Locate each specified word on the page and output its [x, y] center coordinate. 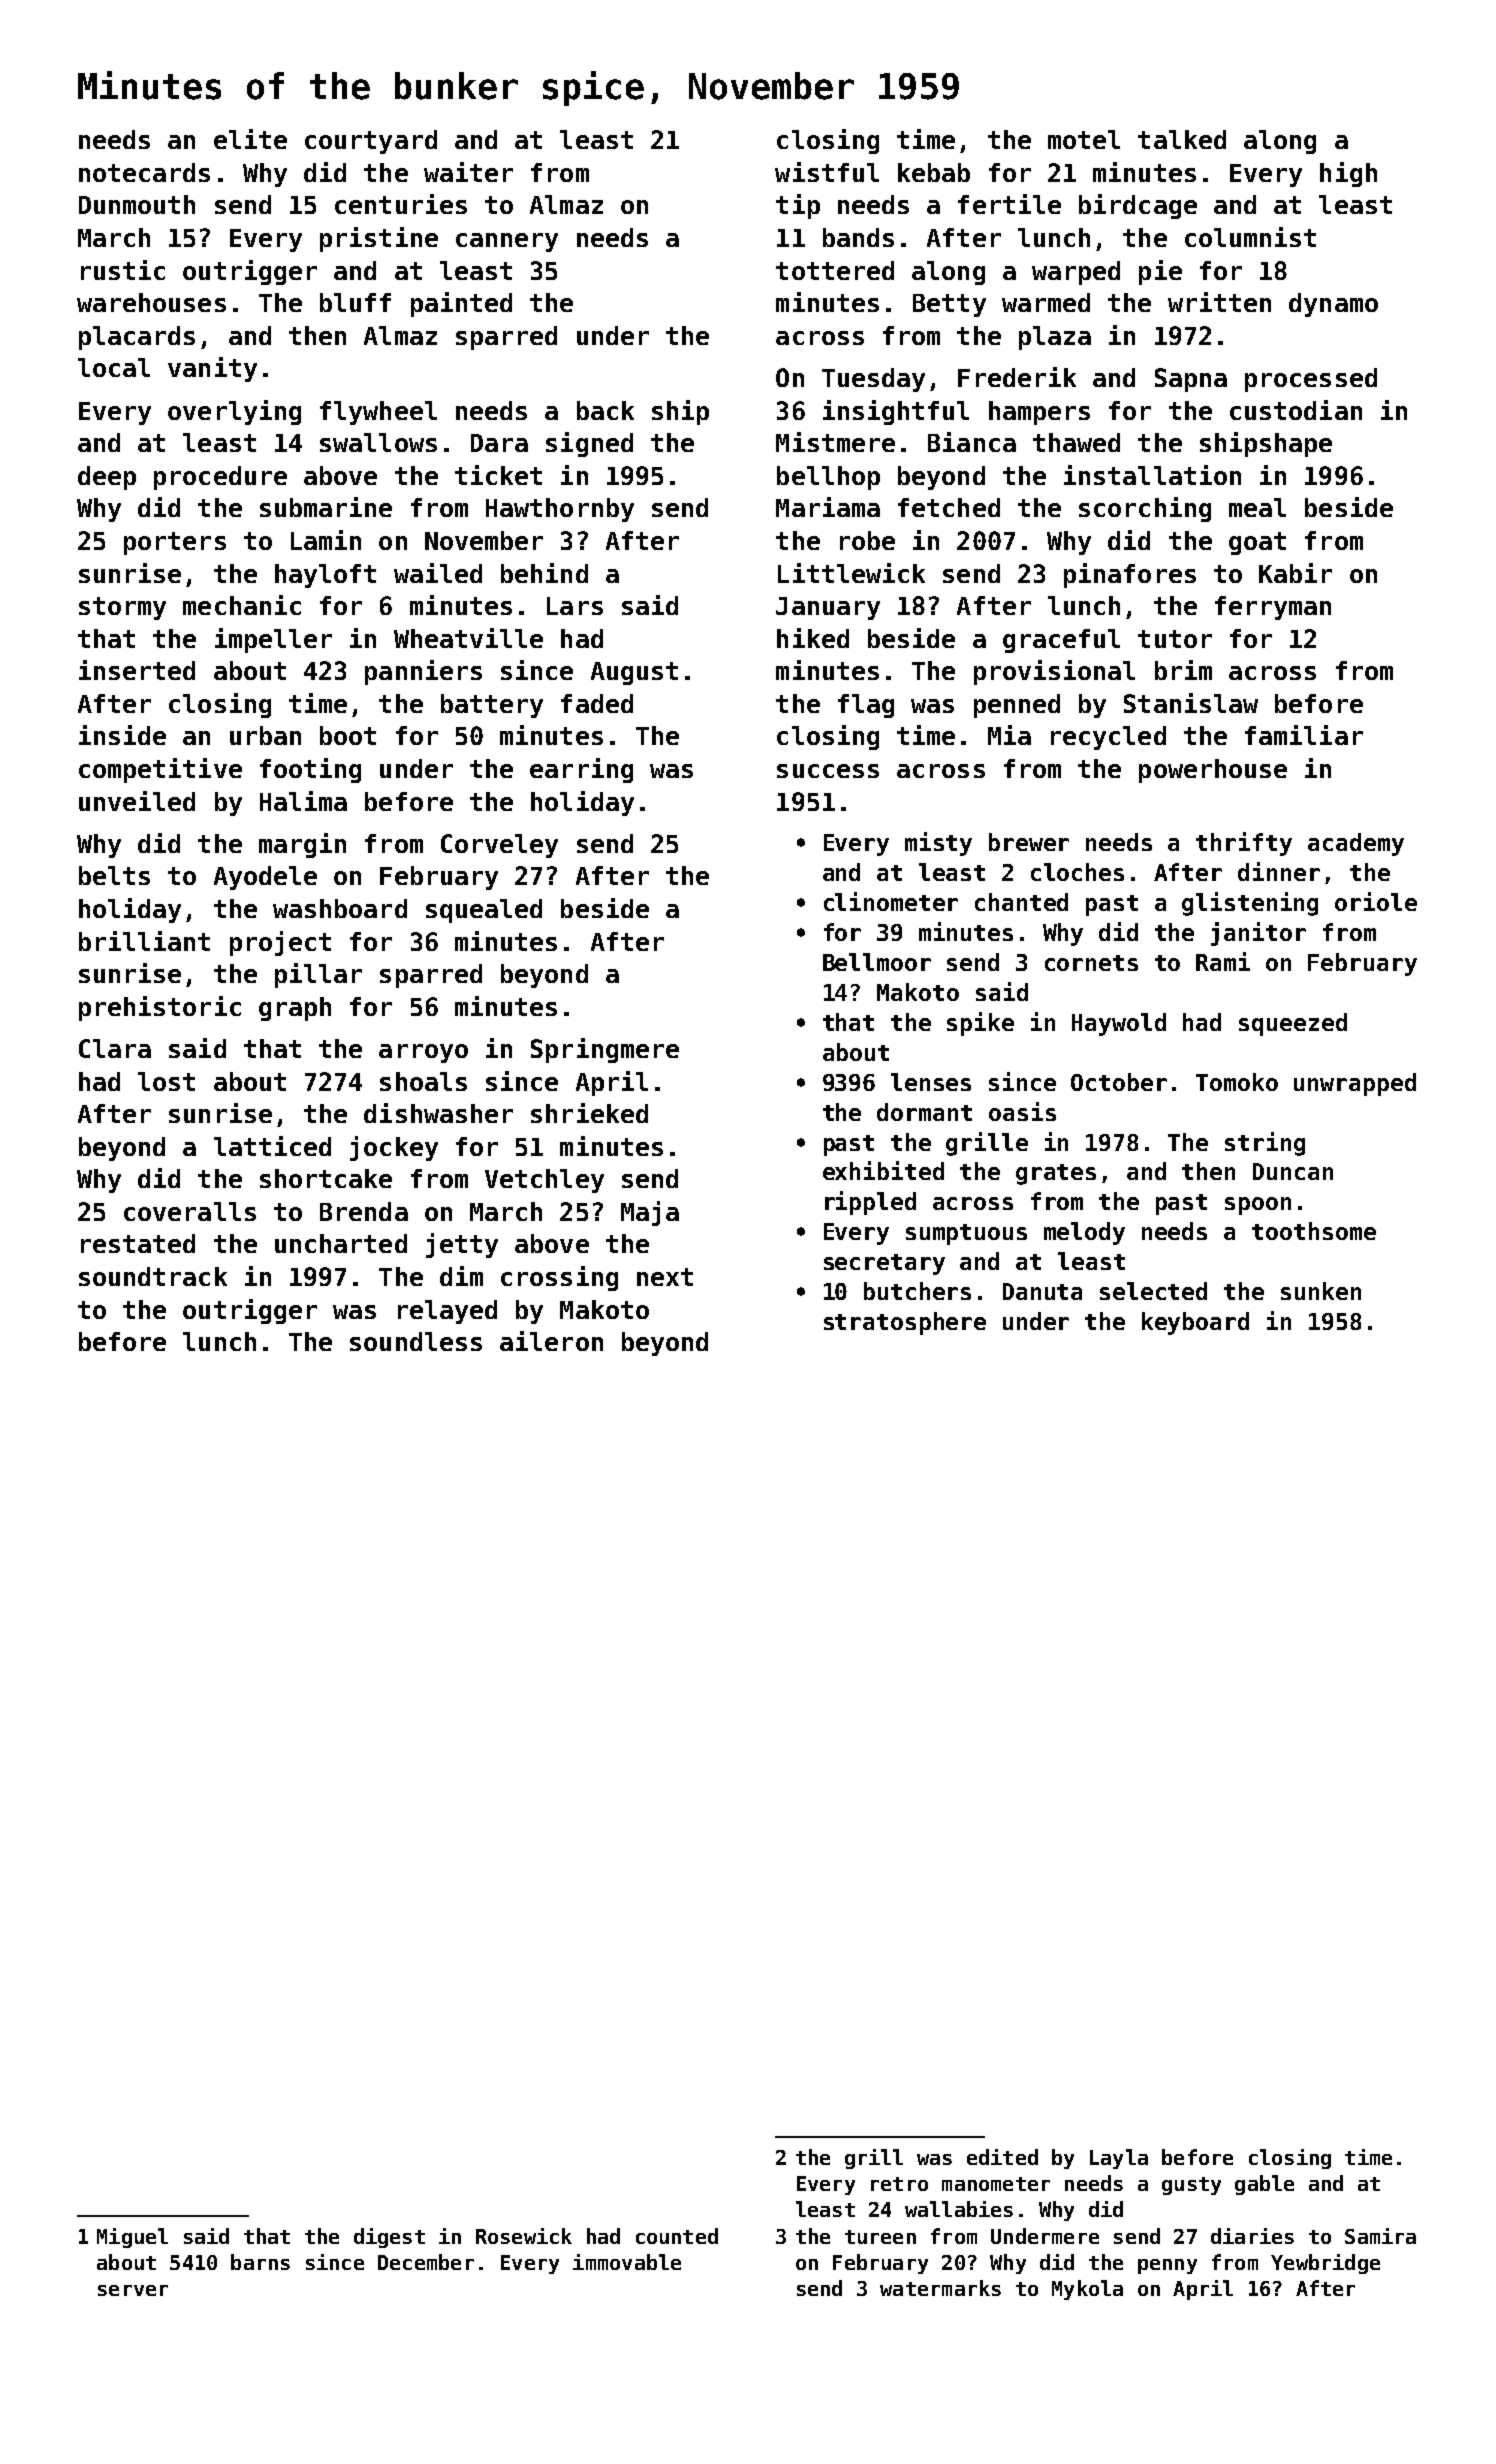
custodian [1296, 410]
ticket [498, 475]
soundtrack [153, 1276]
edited [1002, 2157]
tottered [835, 270]
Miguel [132, 2238]
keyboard [1195, 1323]
